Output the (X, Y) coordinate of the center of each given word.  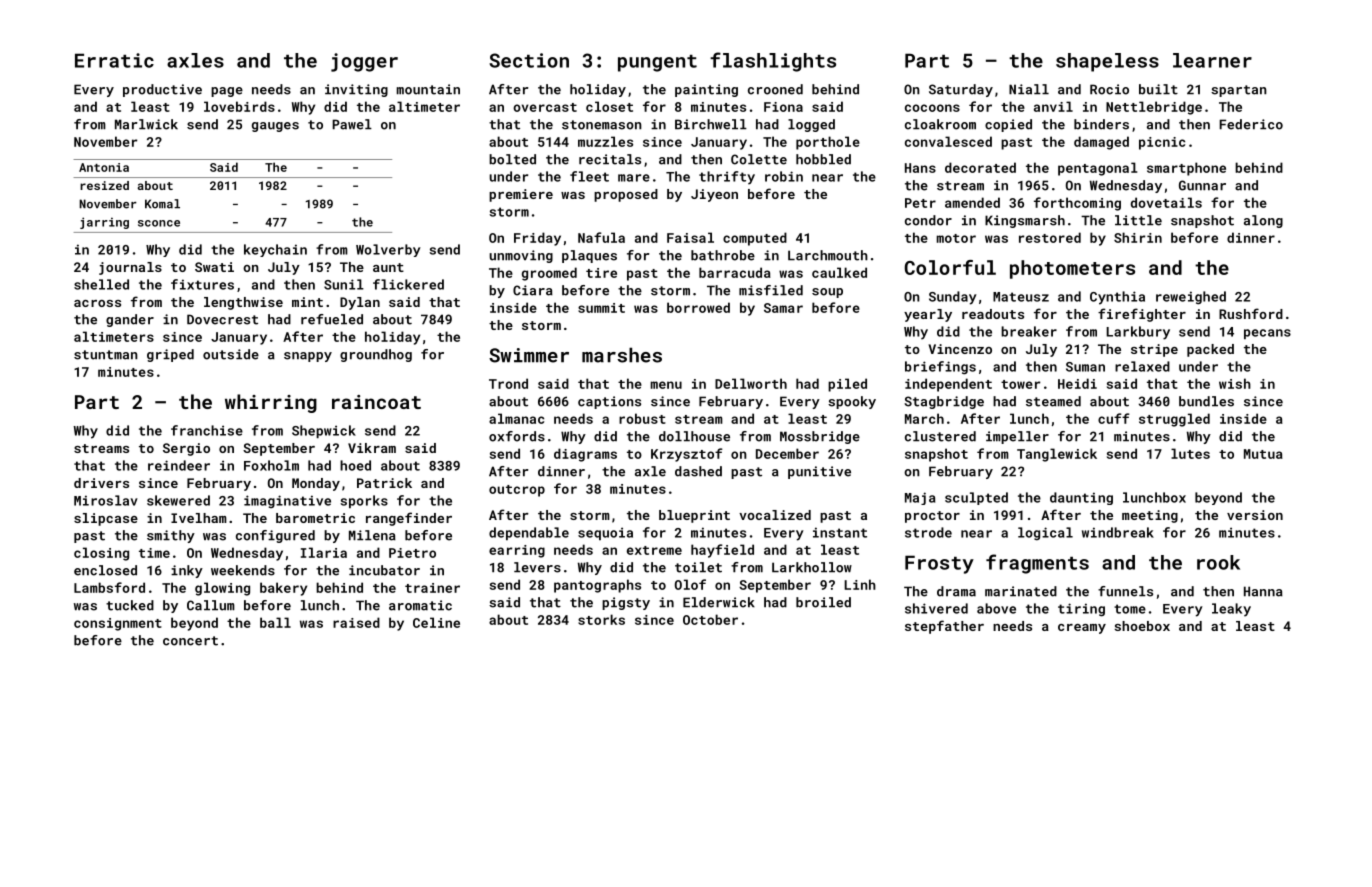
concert (190, 641)
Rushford (1251, 313)
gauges (275, 127)
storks (601, 619)
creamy (1082, 629)
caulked (839, 272)
